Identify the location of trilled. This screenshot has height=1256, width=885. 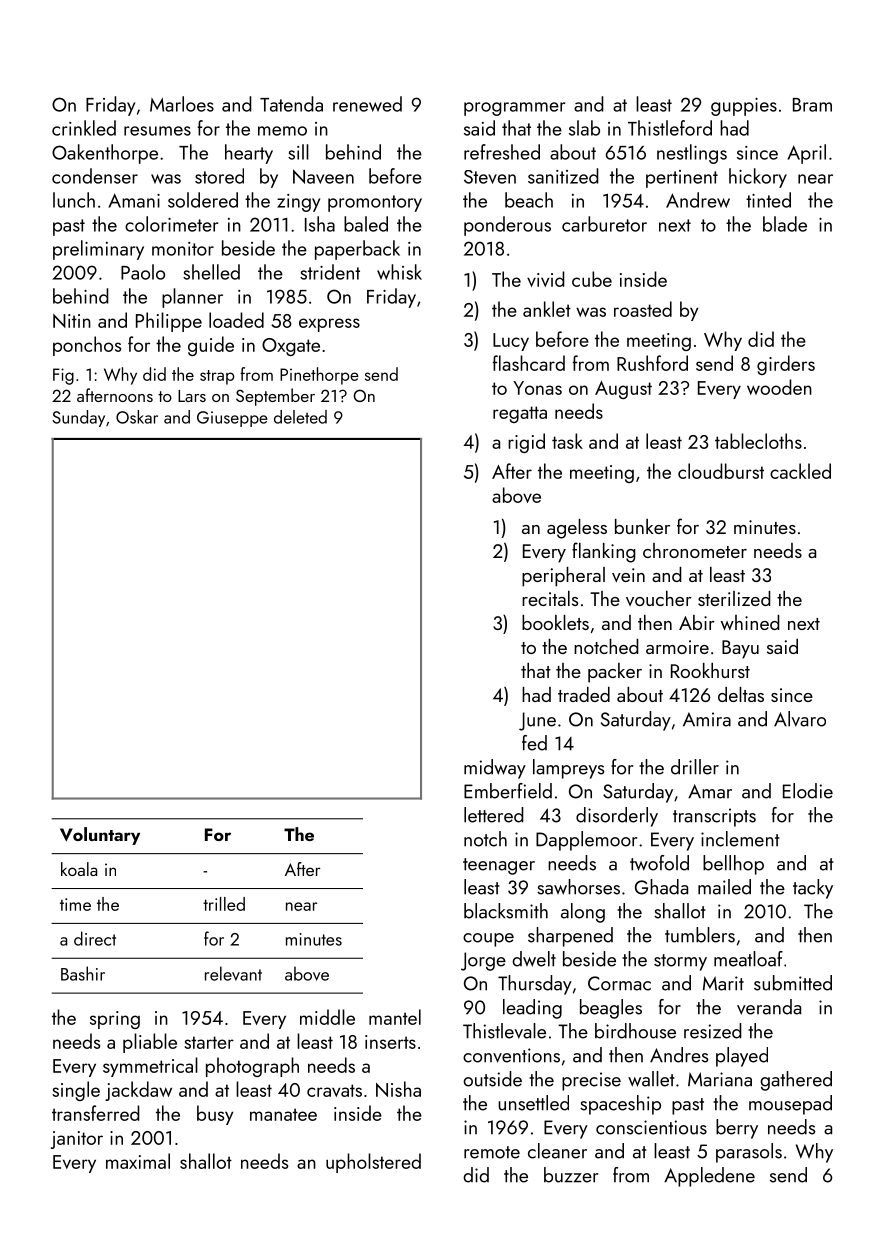
(224, 904).
